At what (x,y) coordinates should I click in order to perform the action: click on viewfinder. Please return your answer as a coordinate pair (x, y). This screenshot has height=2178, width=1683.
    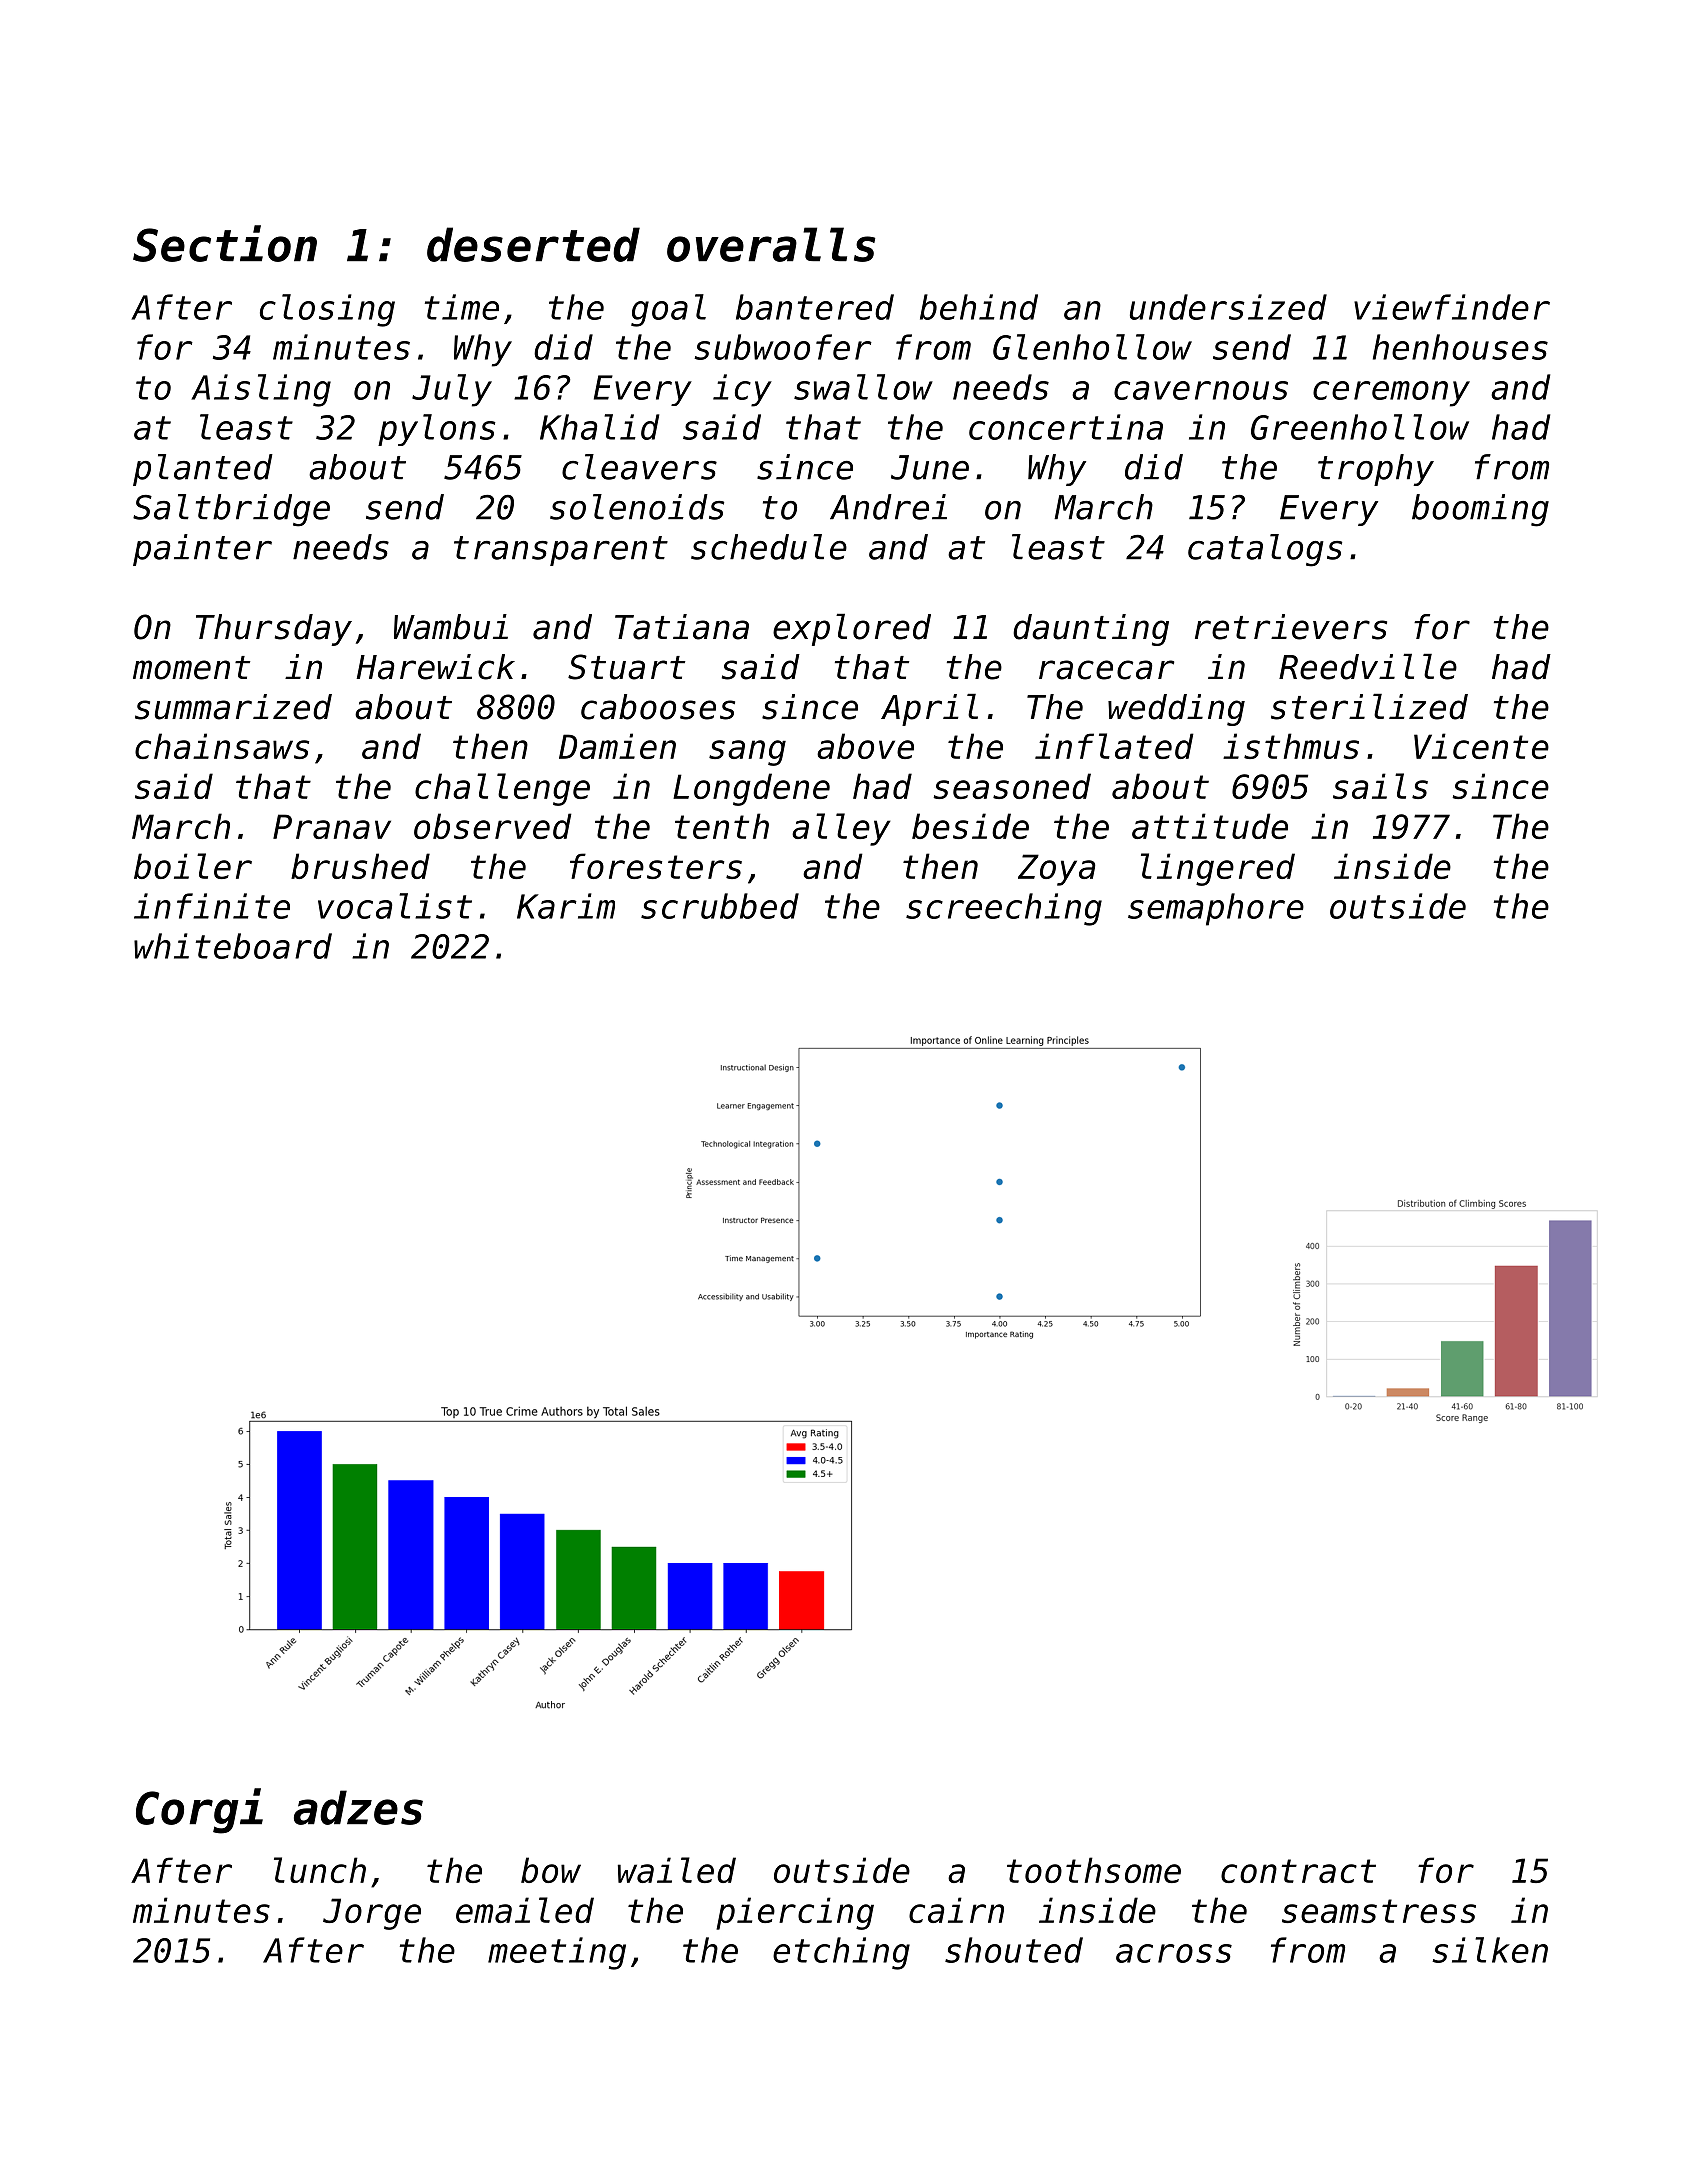
    Looking at the image, I should click on (1452, 307).
